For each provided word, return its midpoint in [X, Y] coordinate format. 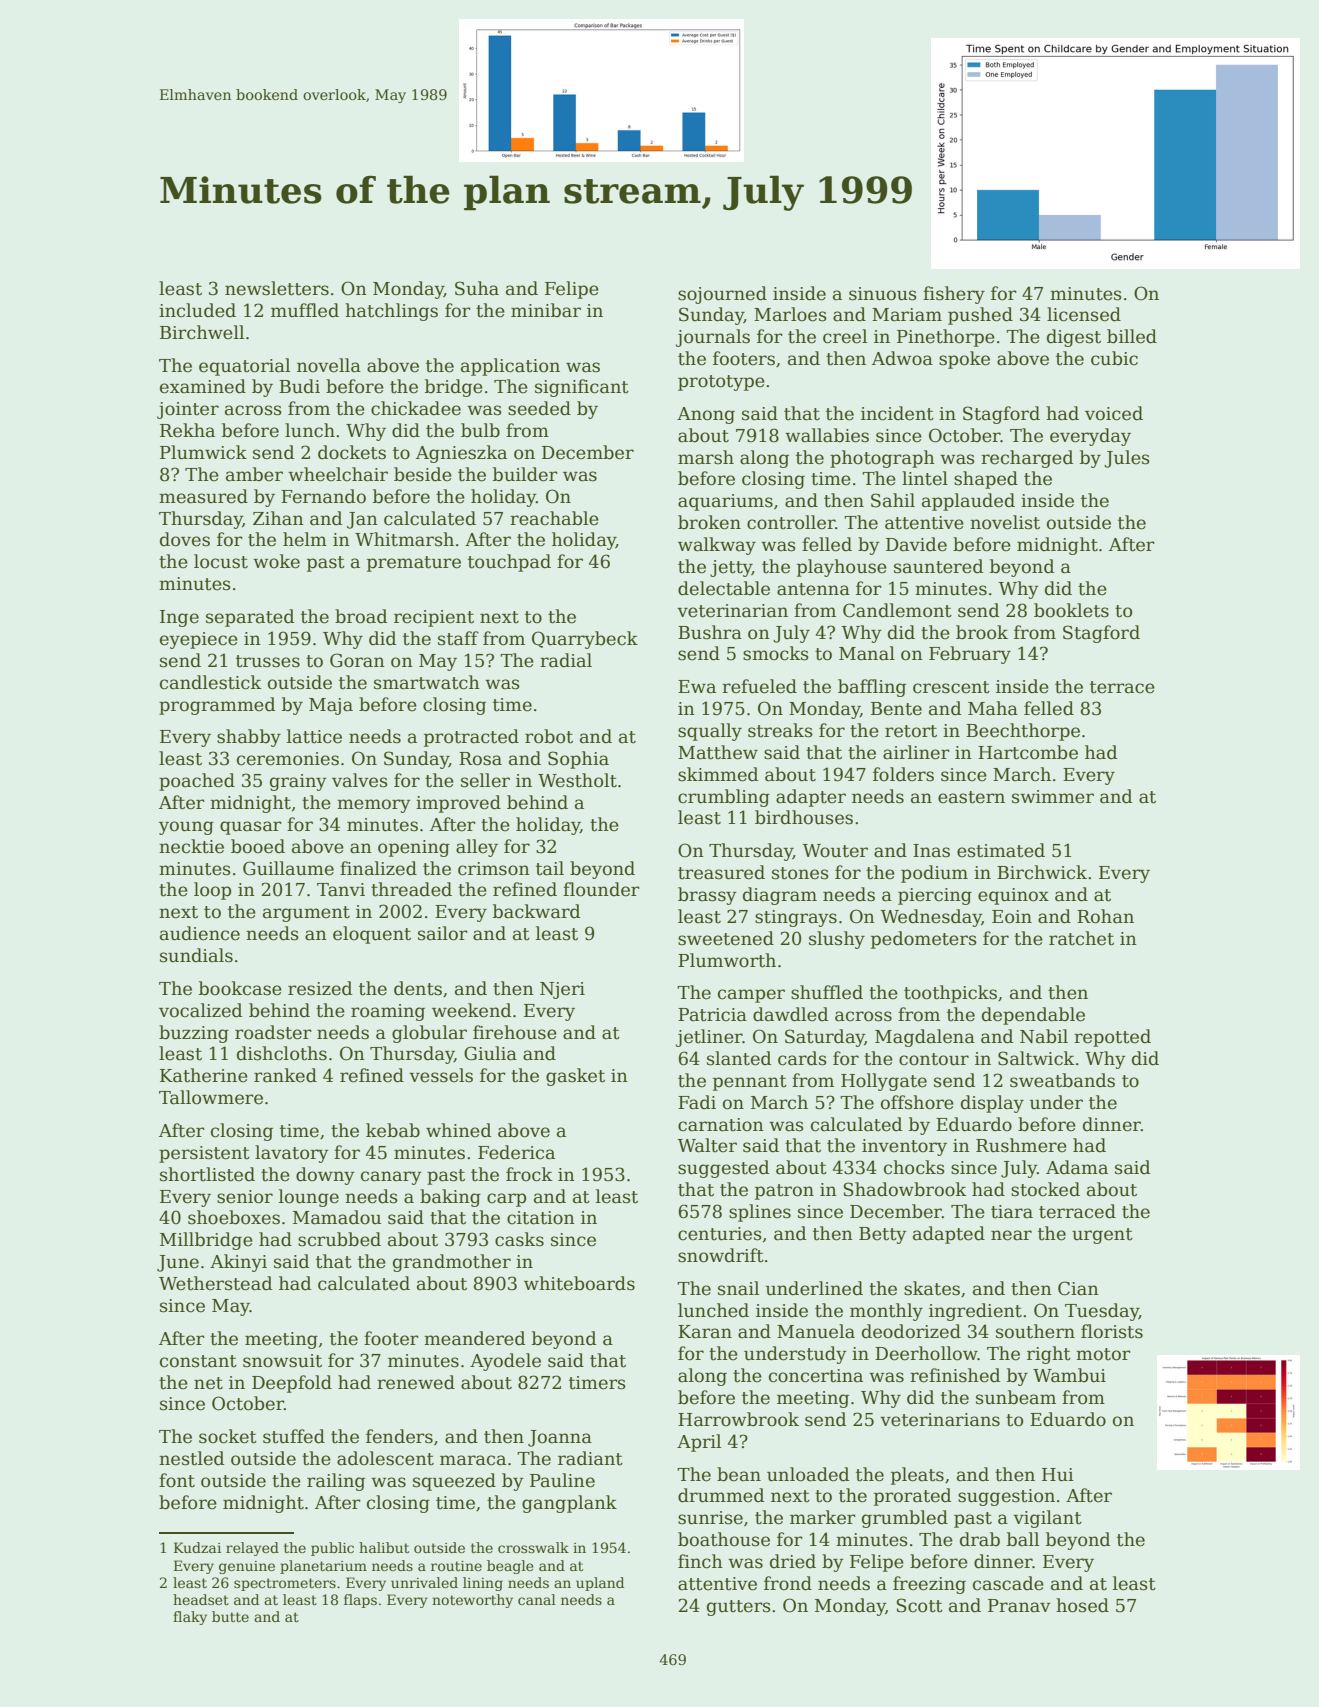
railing [336, 1482]
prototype [721, 383]
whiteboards [579, 1283]
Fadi [697, 1102]
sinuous [883, 294]
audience [200, 933]
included [197, 310]
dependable [1033, 1016]
